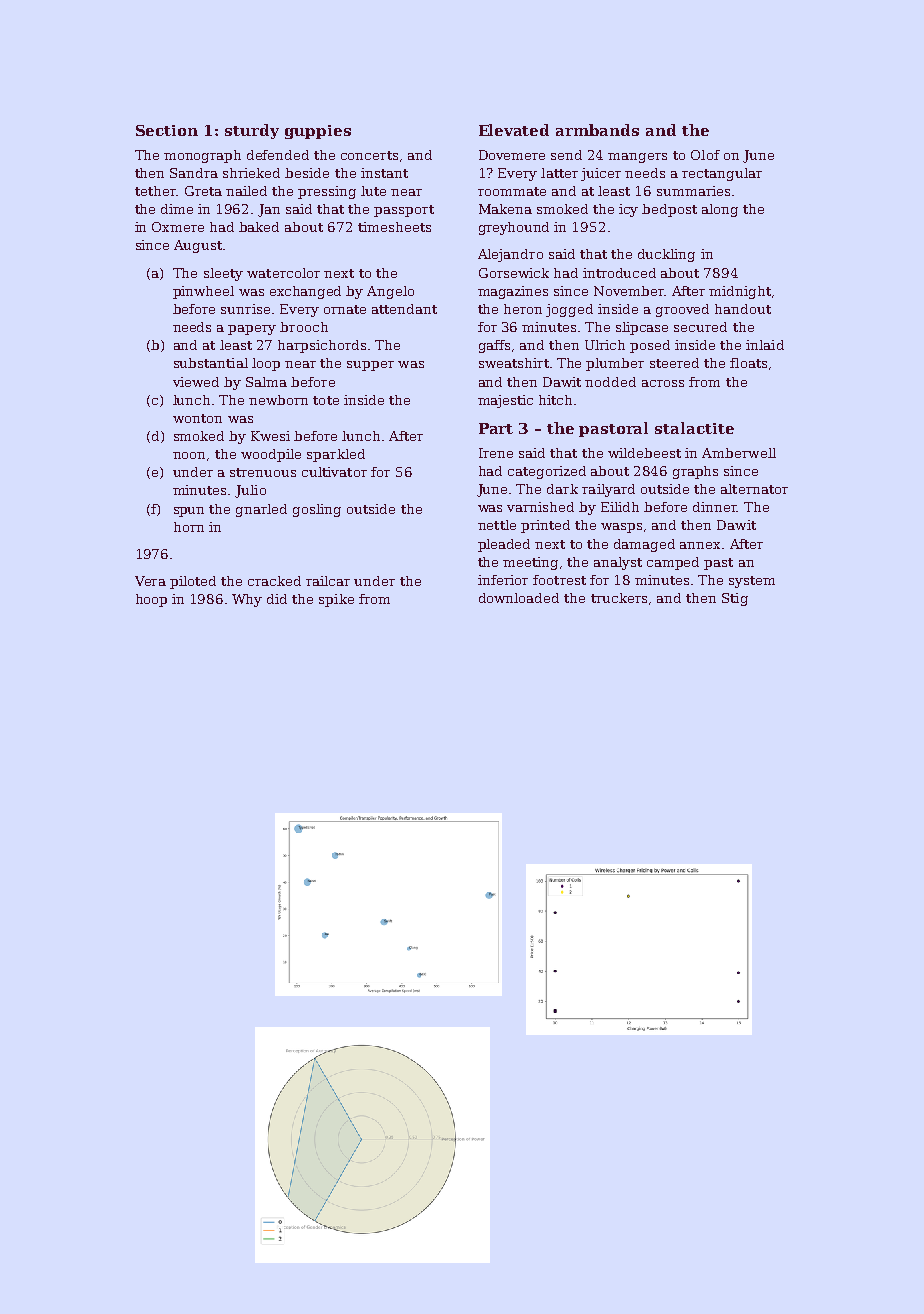  I want to click on pinwheel, so click(203, 292).
